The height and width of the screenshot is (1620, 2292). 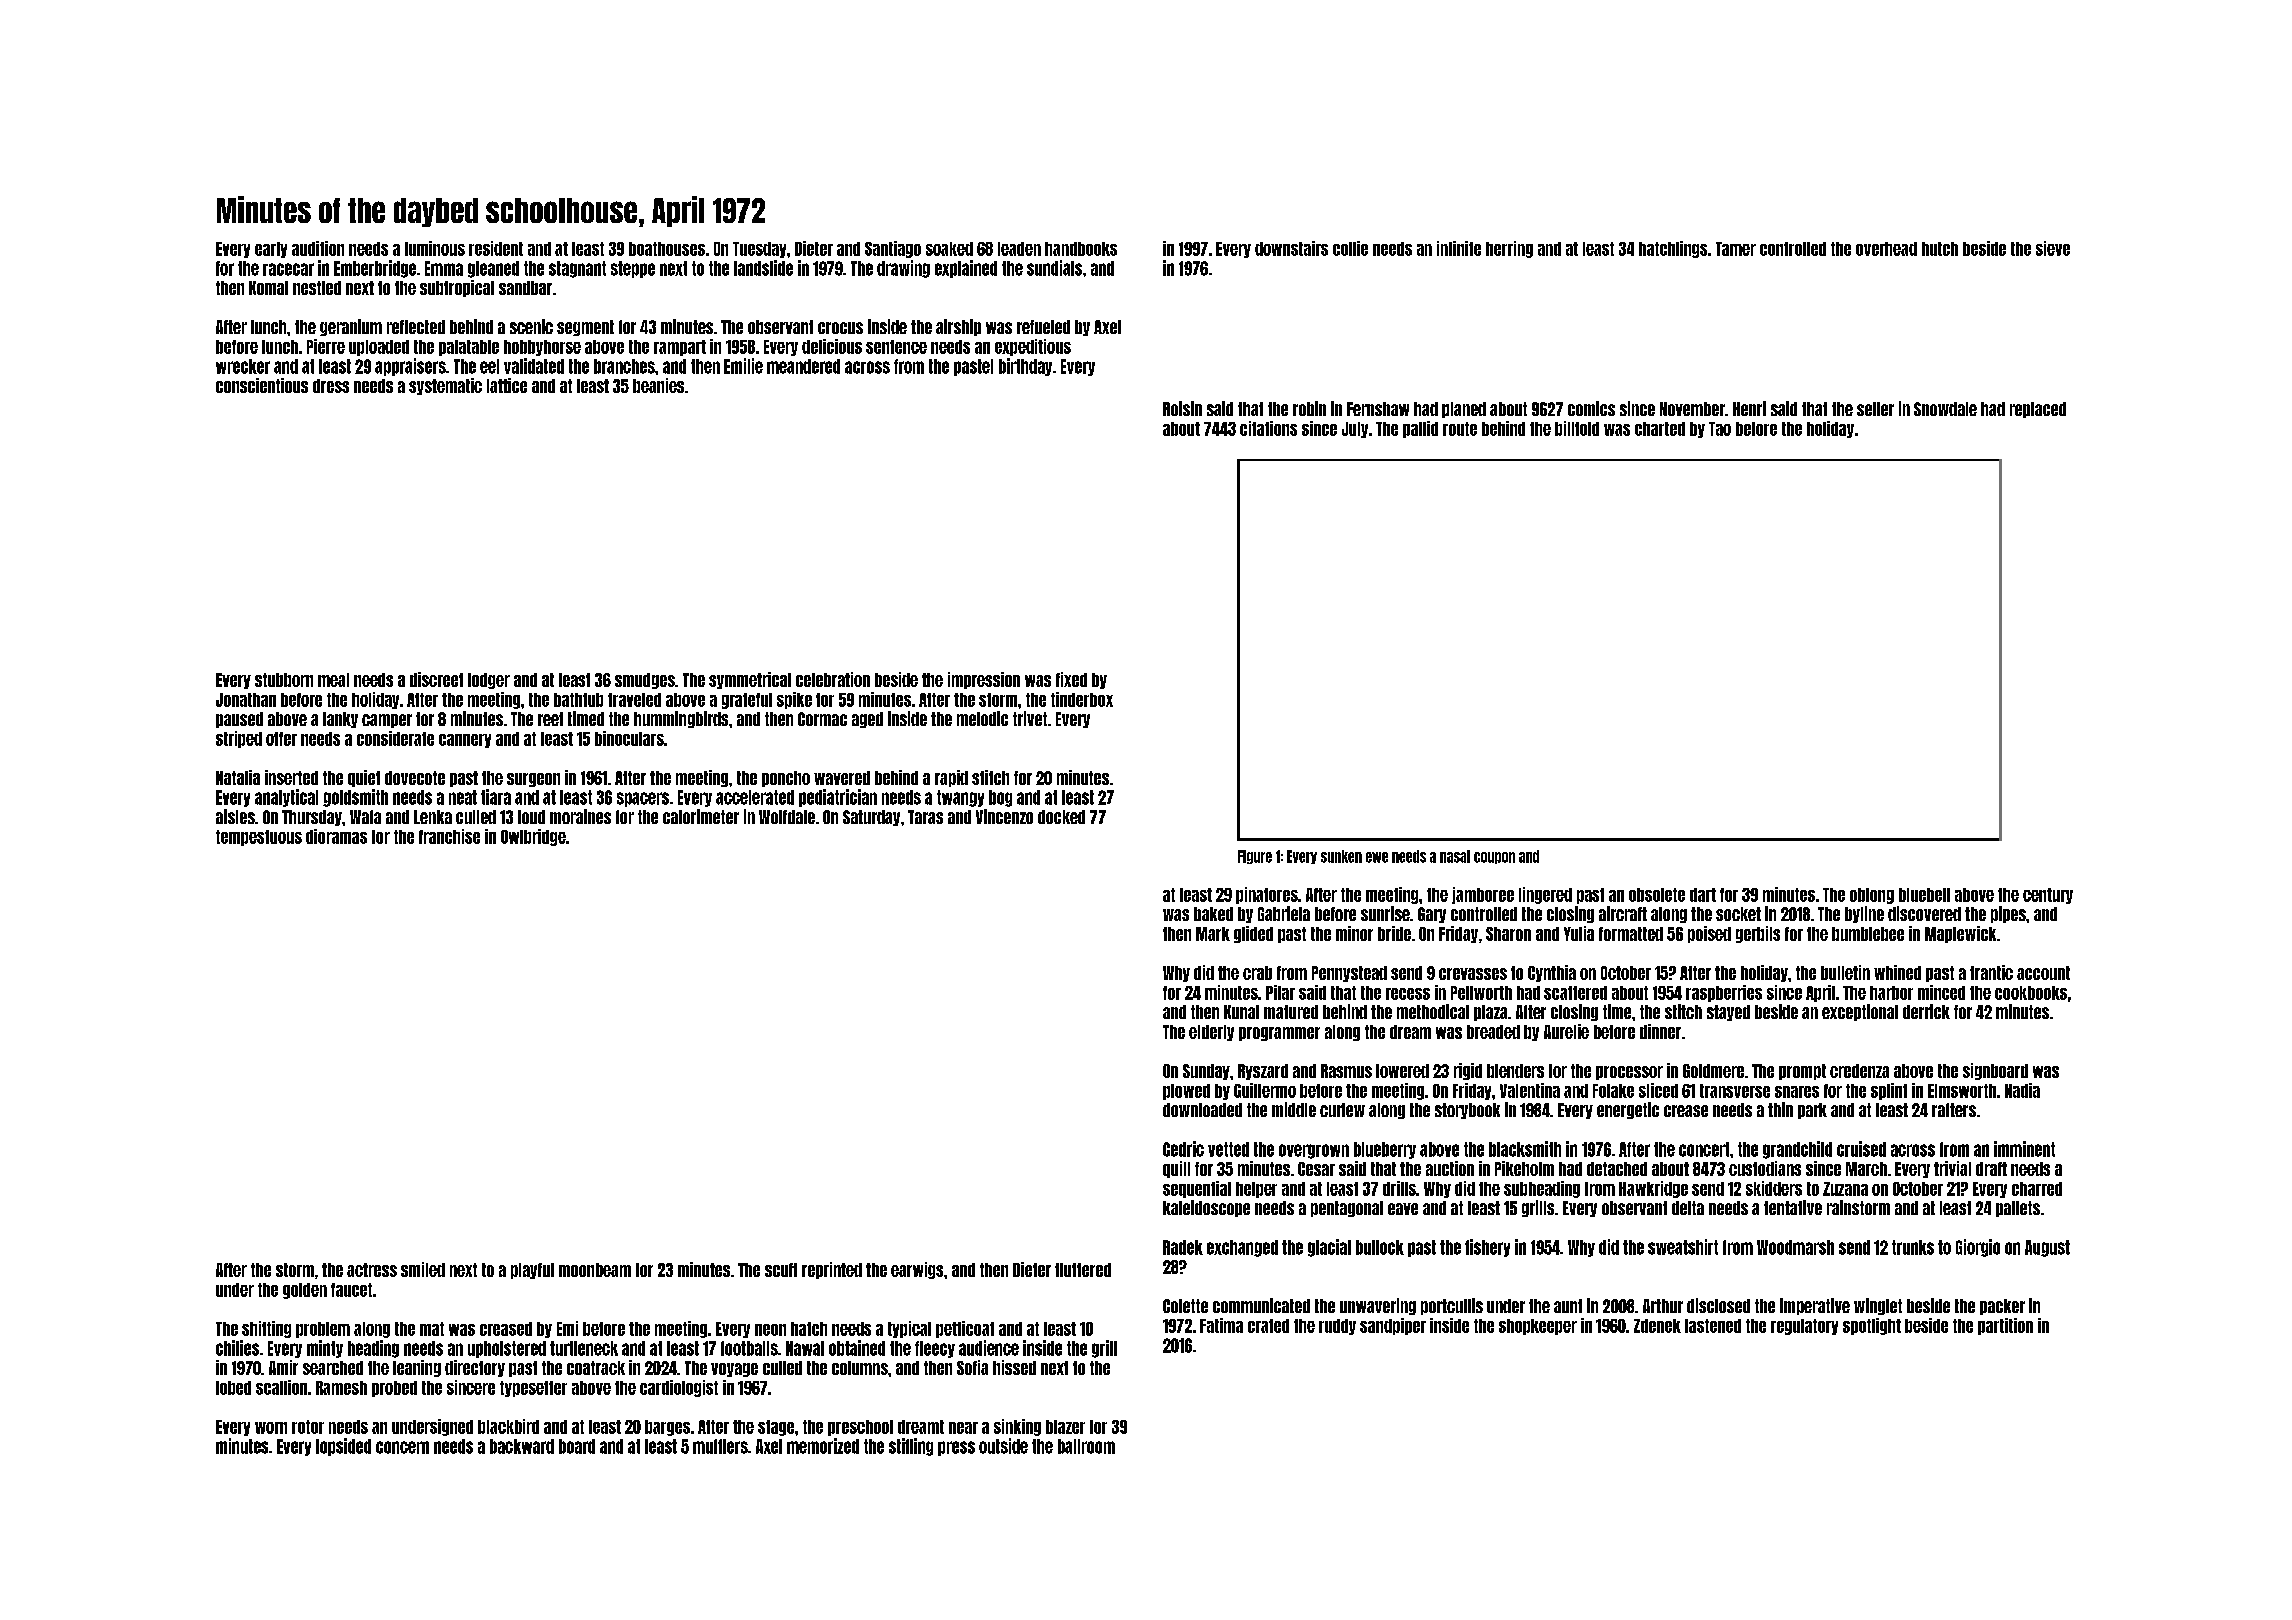 What do you see at coordinates (1393, 1326) in the screenshot?
I see `sandpiper` at bounding box center [1393, 1326].
